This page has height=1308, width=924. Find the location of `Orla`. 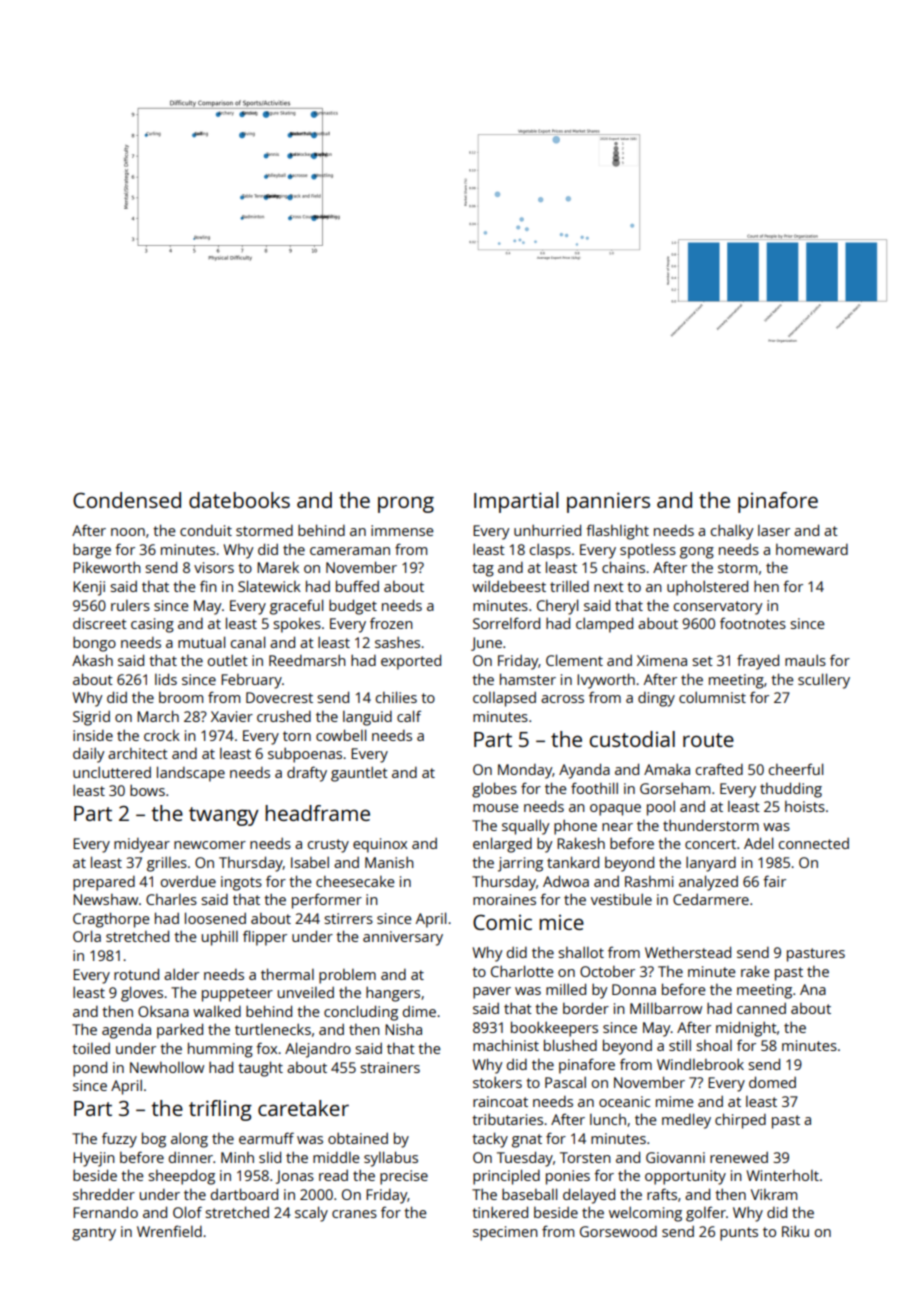

Orla is located at coordinates (87, 936).
